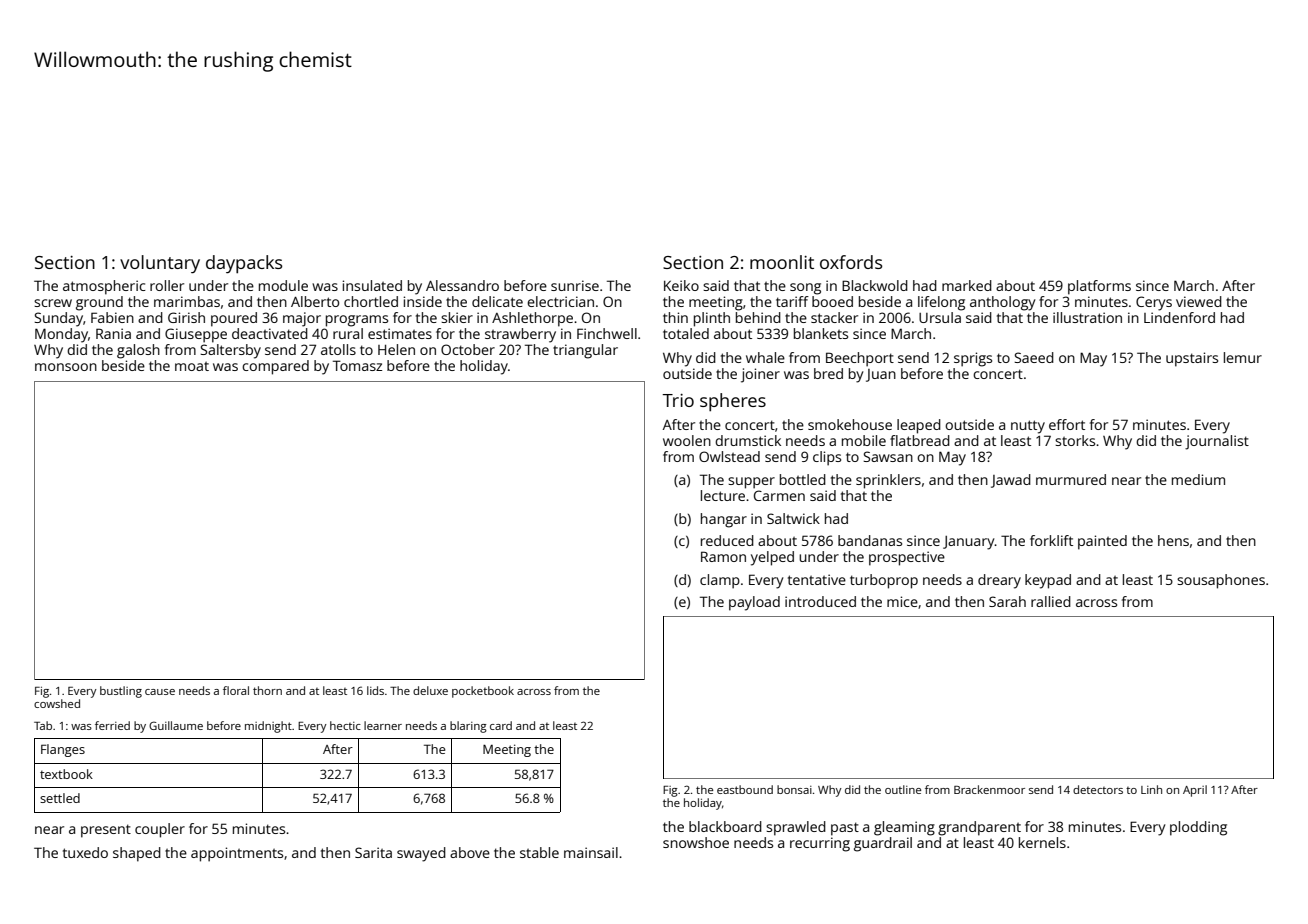  What do you see at coordinates (725, 826) in the screenshot?
I see `blackboard` at bounding box center [725, 826].
